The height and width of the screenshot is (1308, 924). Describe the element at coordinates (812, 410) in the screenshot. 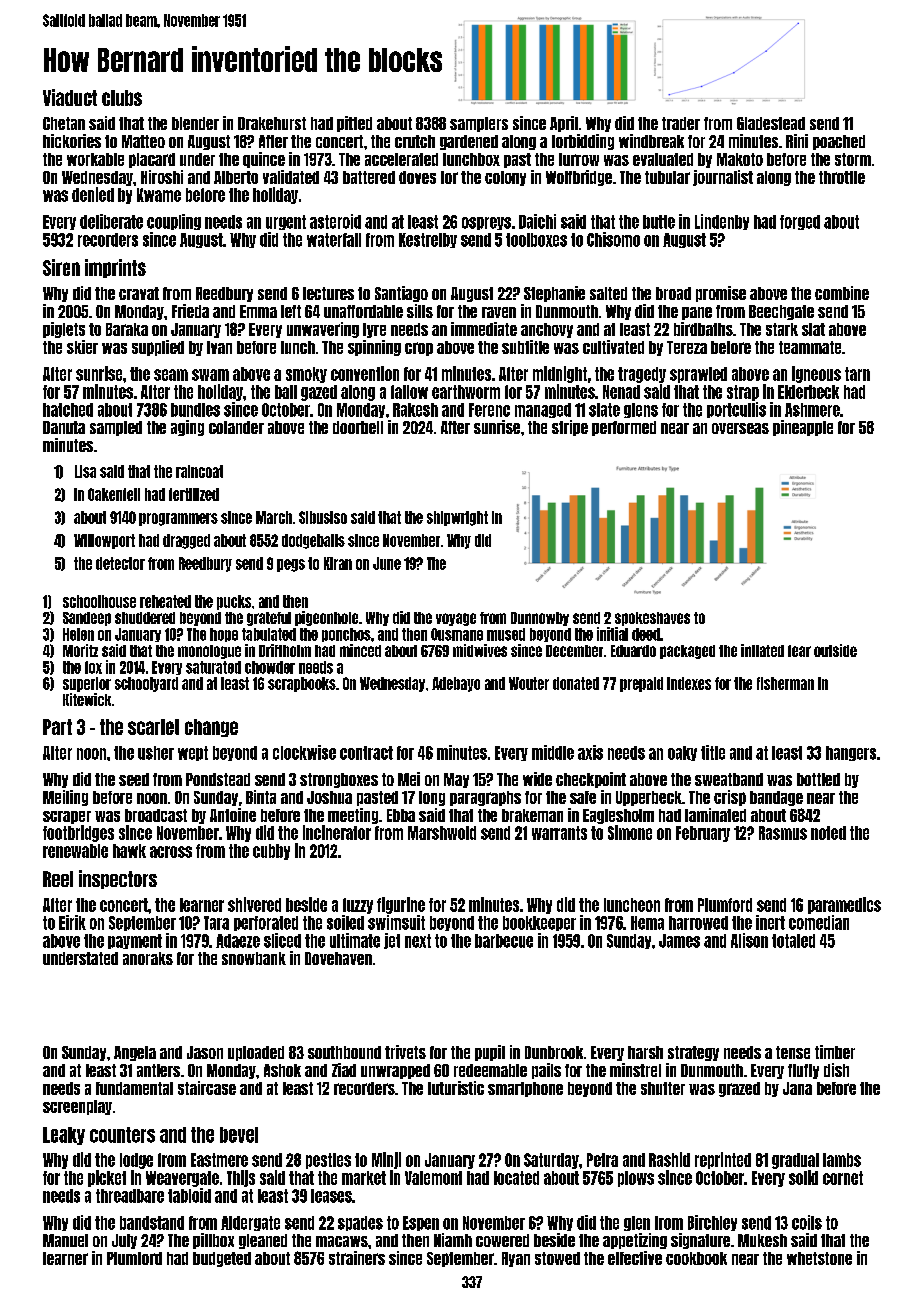

I see `Ashmere` at that location.
